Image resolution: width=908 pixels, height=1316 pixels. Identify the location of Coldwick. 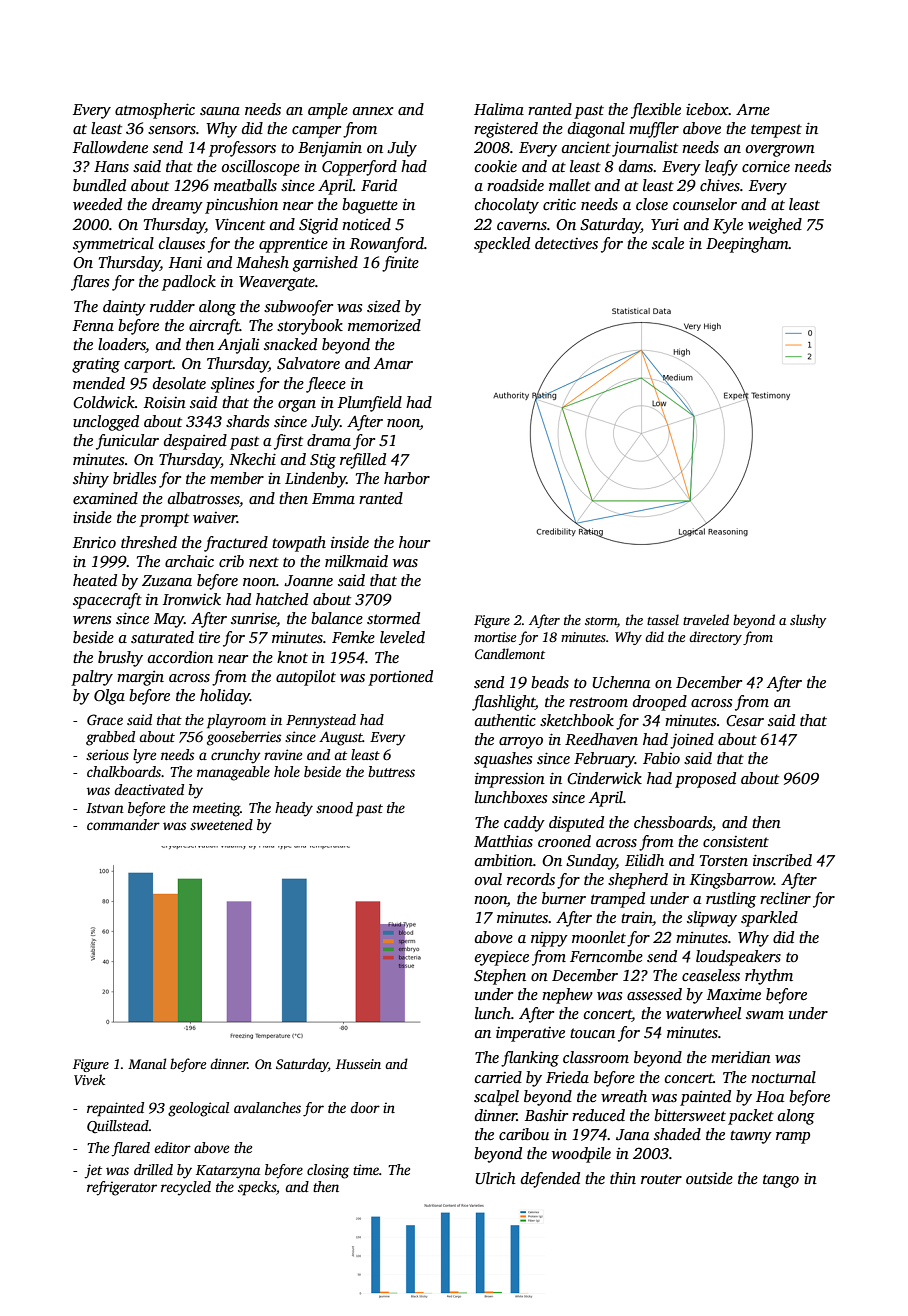
(104, 402).
